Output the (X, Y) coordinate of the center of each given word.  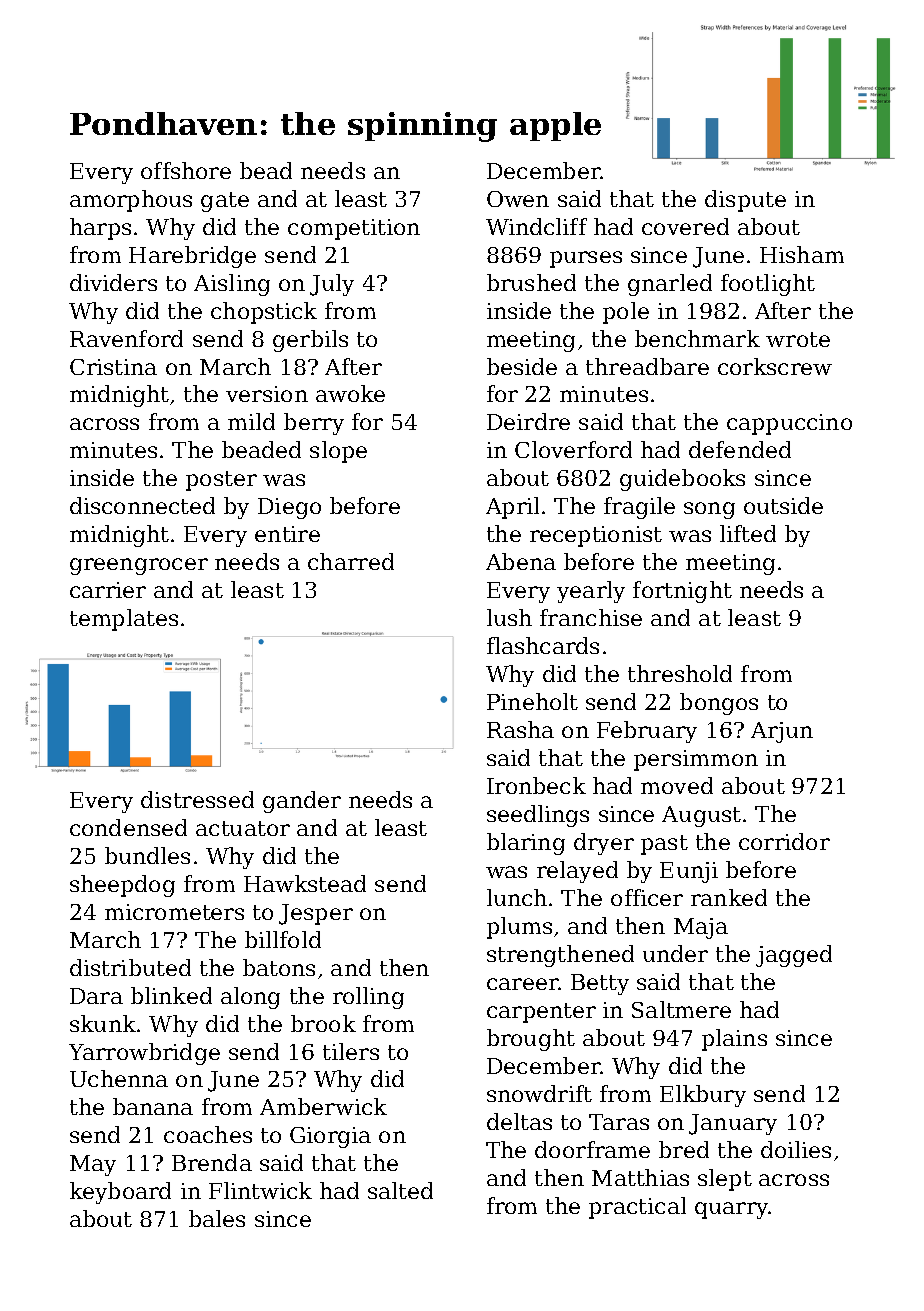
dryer (604, 844)
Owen (518, 199)
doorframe (592, 1149)
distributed (130, 967)
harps (100, 229)
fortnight (682, 592)
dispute (745, 201)
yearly (591, 592)
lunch (517, 897)
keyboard (120, 1193)
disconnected (142, 505)
